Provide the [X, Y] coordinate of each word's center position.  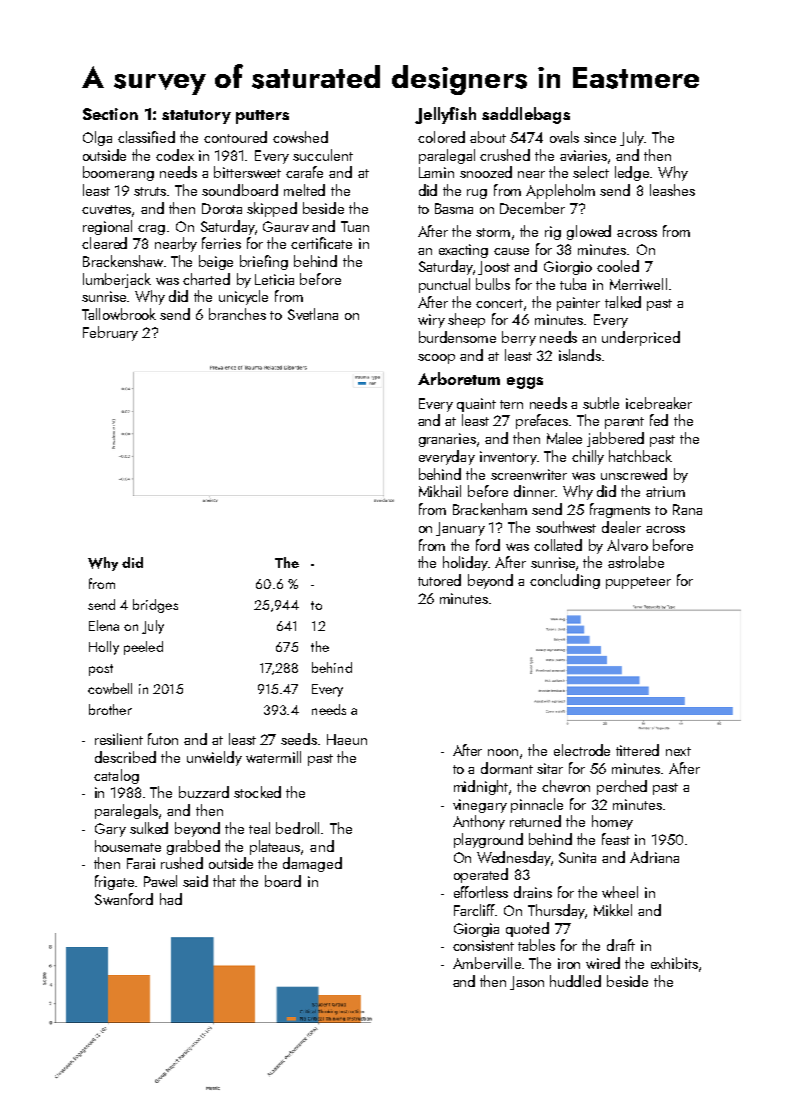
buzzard [204, 792]
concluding [565, 581]
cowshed [300, 137]
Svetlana [313, 314]
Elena [104, 625]
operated [481, 875]
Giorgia [476, 930]
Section [110, 114]
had [171, 899]
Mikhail [440, 491]
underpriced [641, 338]
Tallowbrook [119, 314]
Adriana [654, 857]
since [600, 137]
